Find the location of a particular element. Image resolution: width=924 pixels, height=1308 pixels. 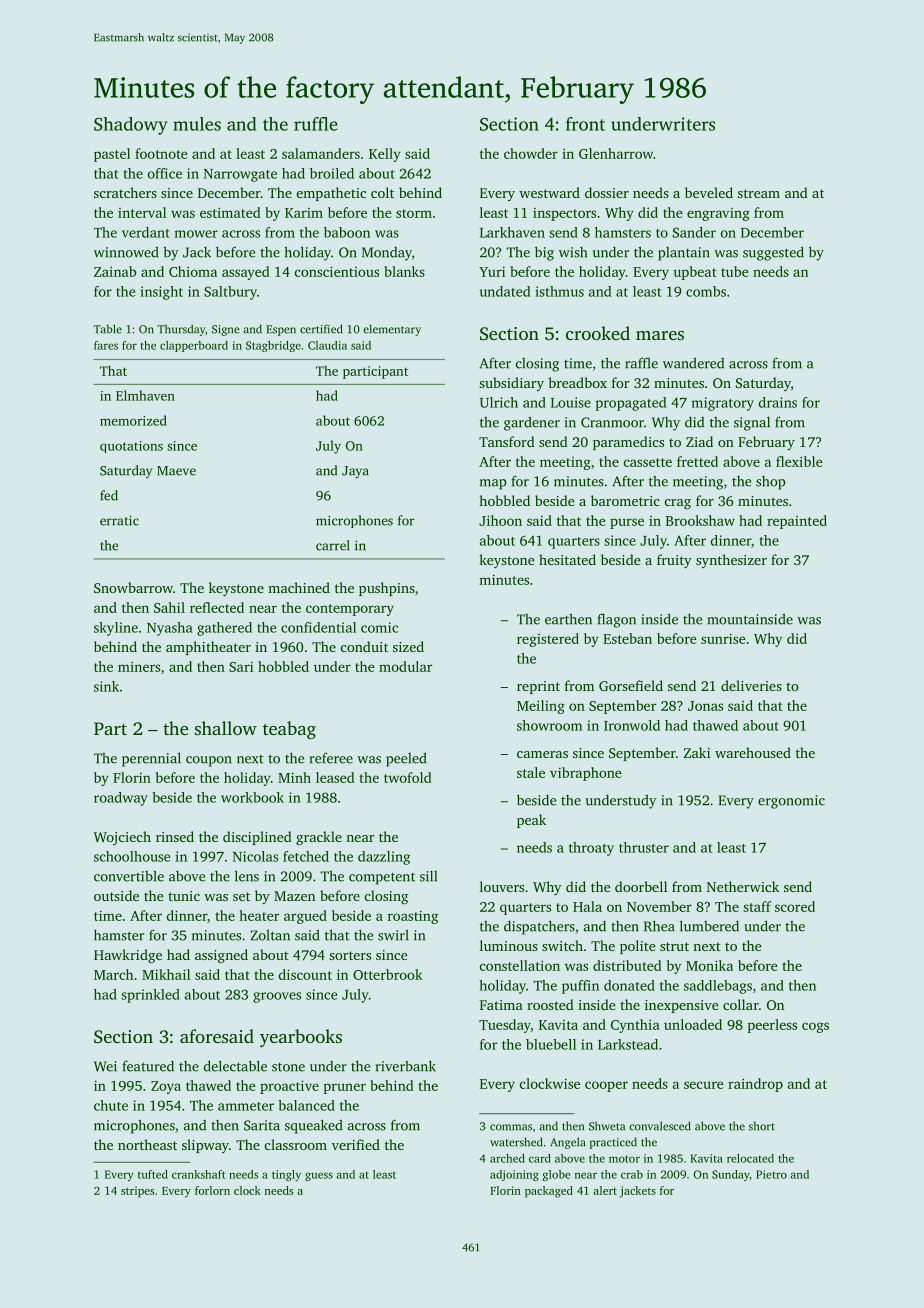

carrel is located at coordinates (333, 545).
